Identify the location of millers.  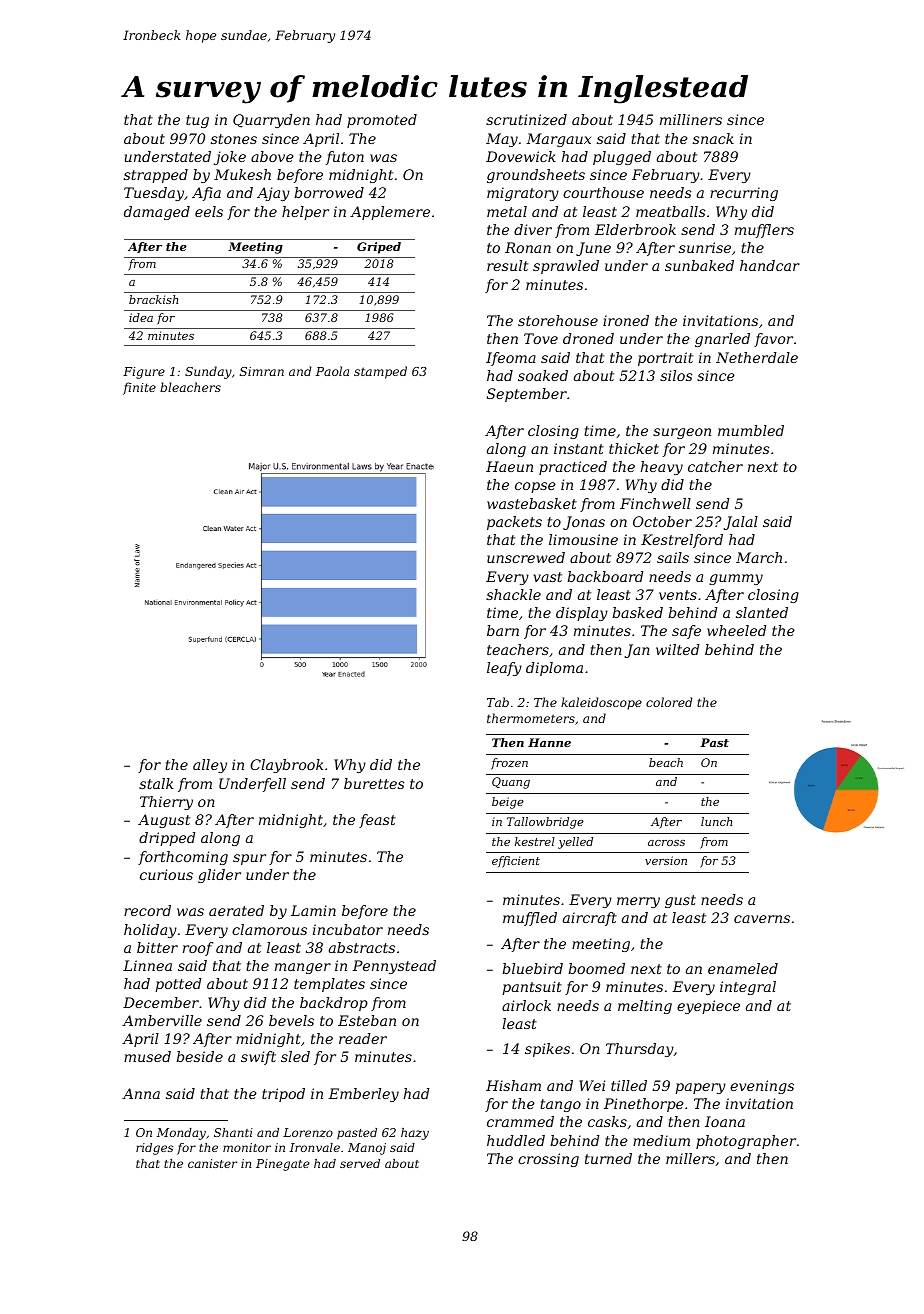
(690, 1158).
